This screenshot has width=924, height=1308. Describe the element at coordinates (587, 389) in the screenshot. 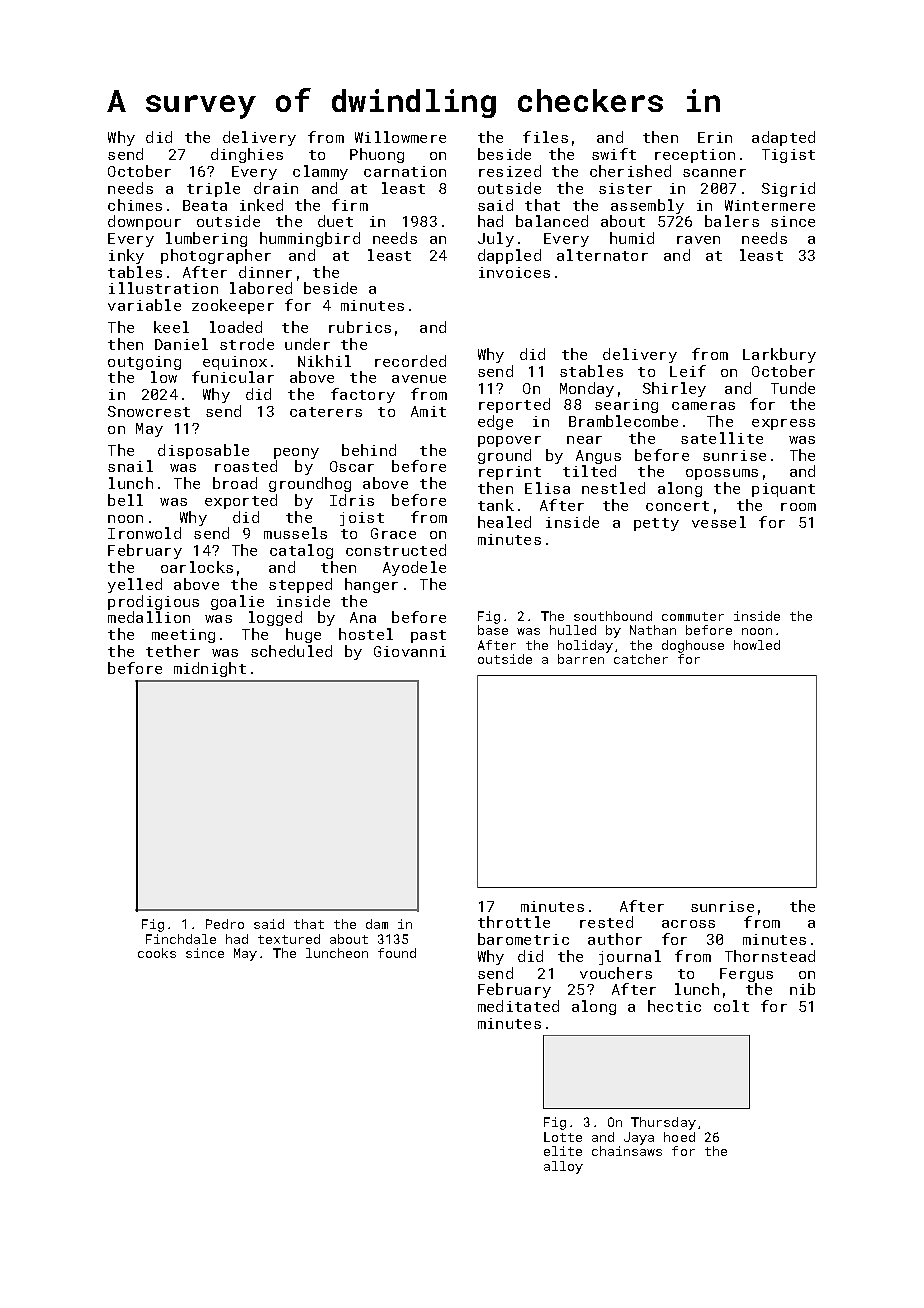

I see `Monday` at that location.
